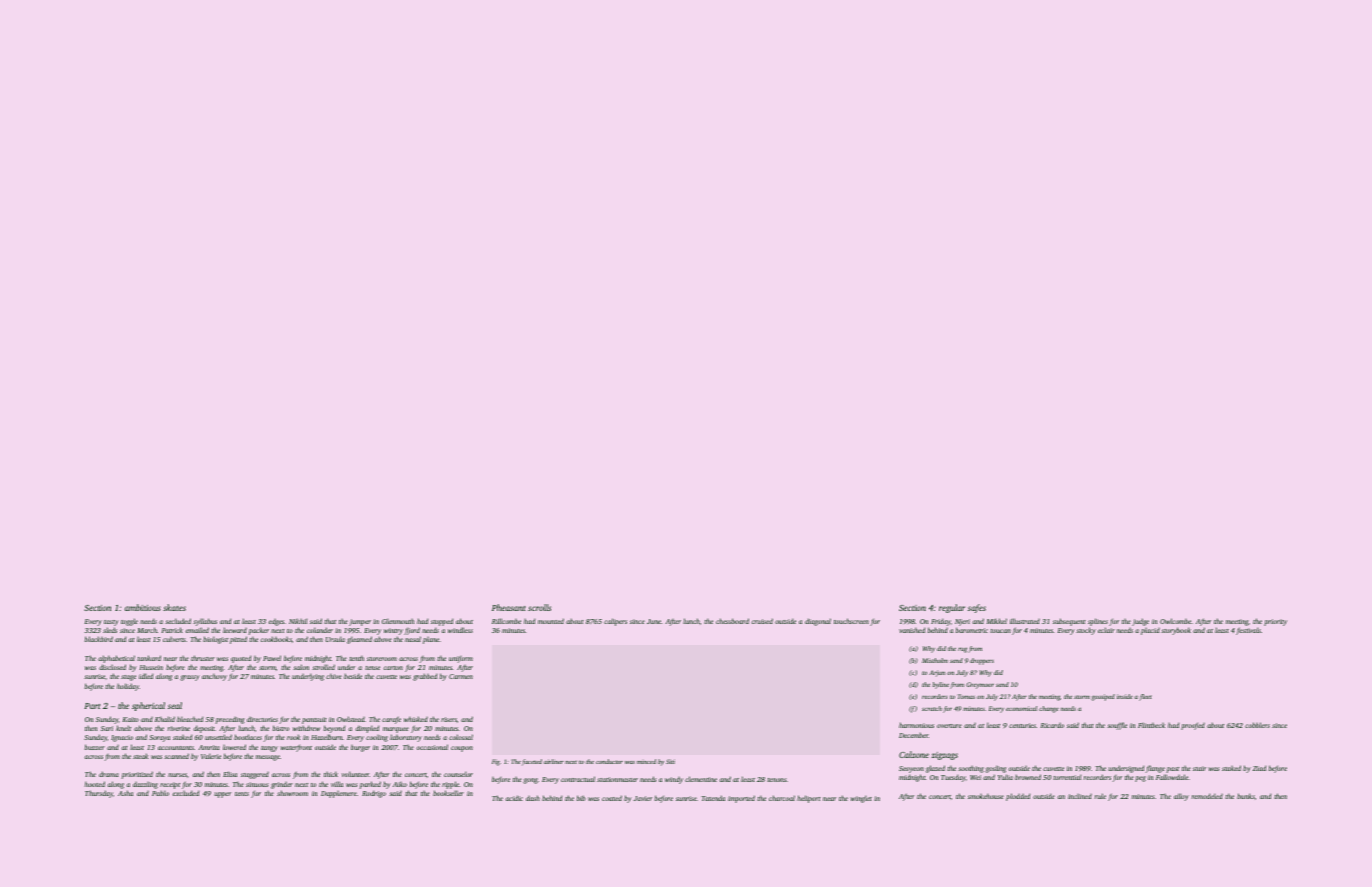 The image size is (1372, 887). I want to click on toggle, so click(129, 622).
